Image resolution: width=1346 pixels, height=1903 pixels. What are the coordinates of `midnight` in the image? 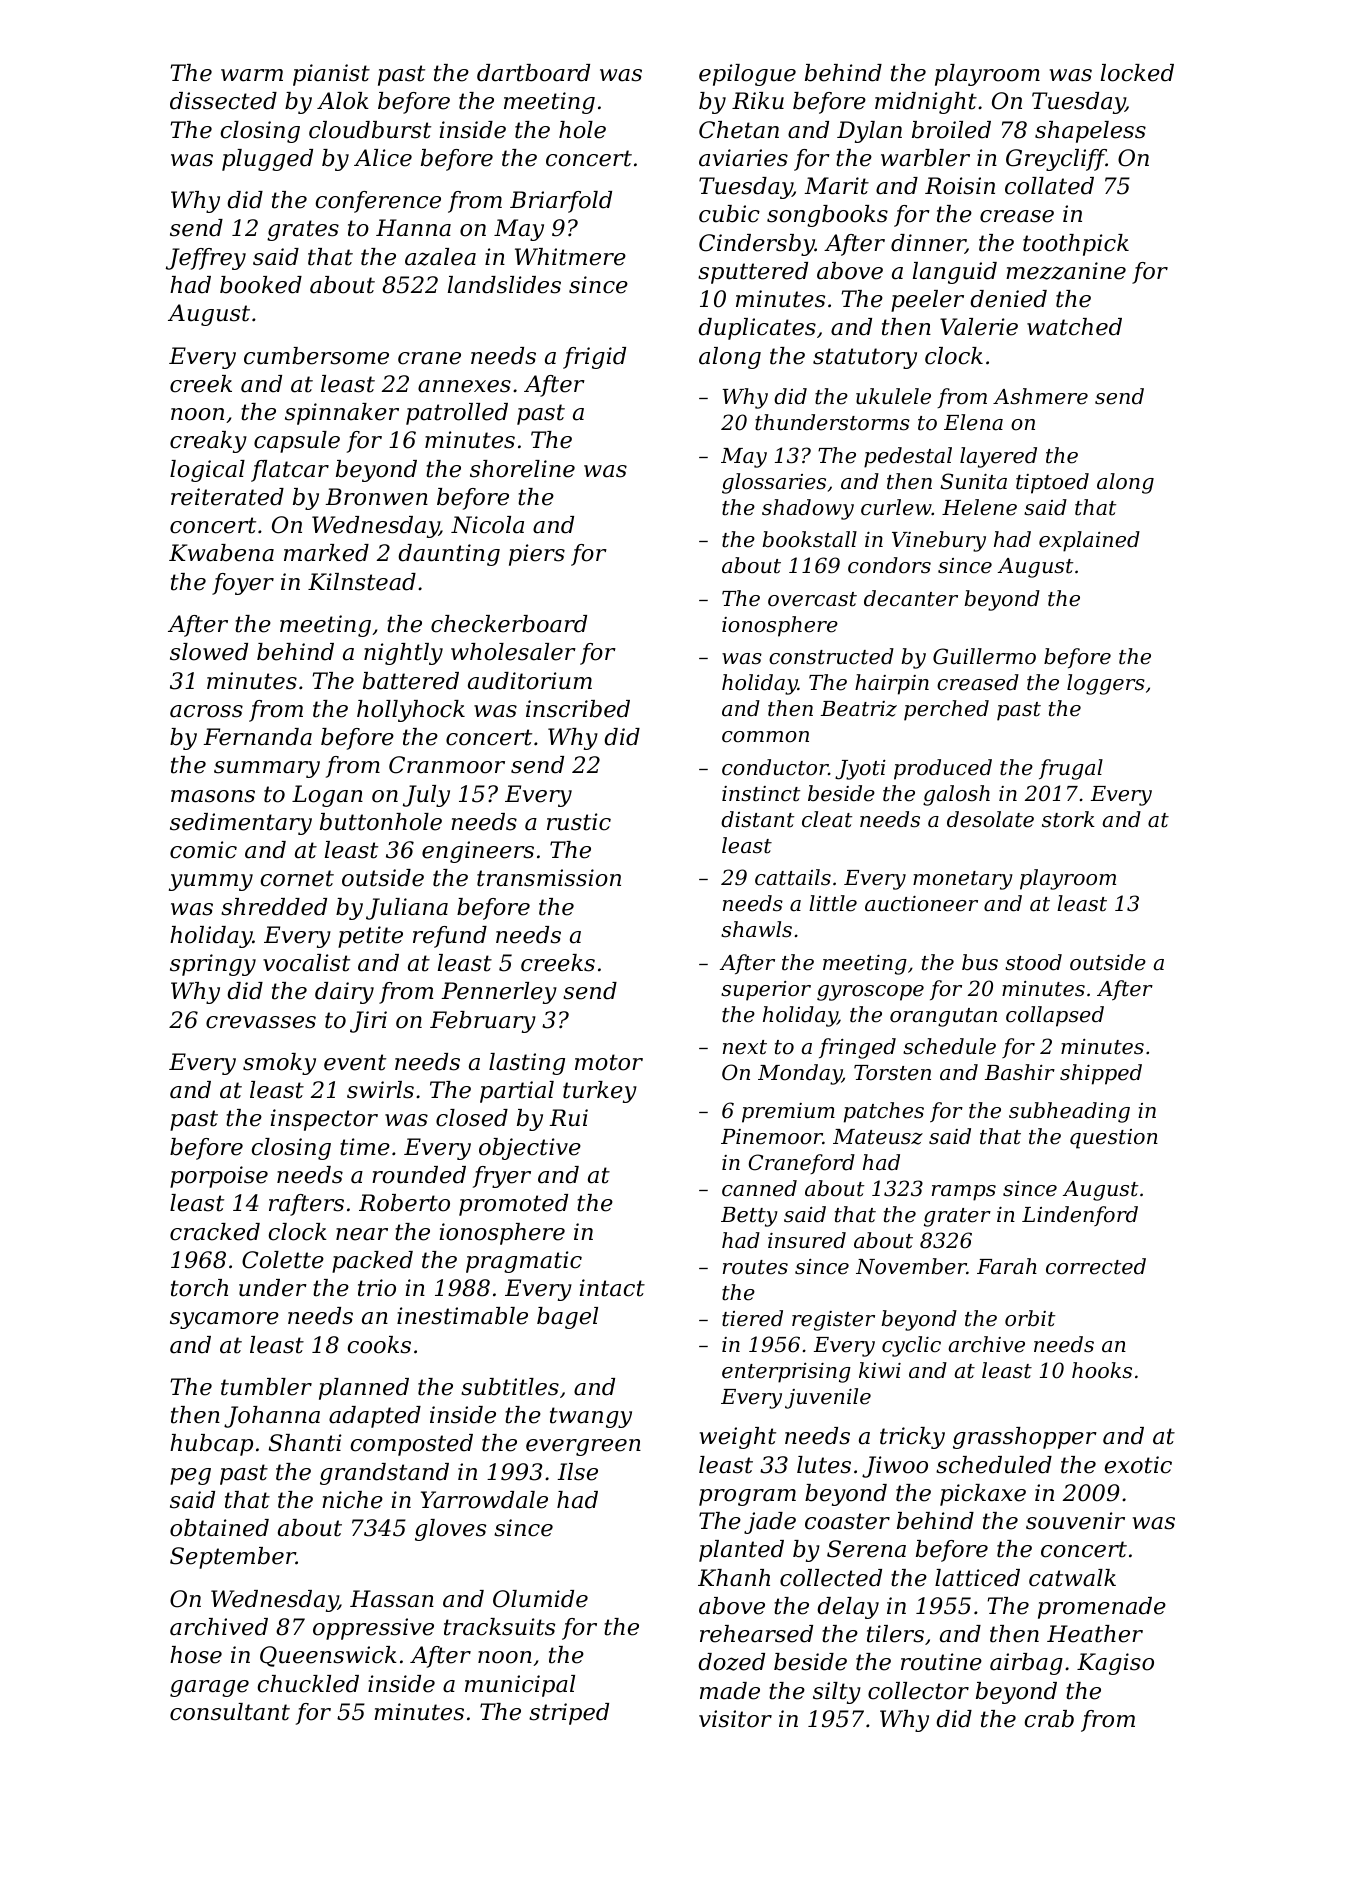 It's located at (926, 103).
